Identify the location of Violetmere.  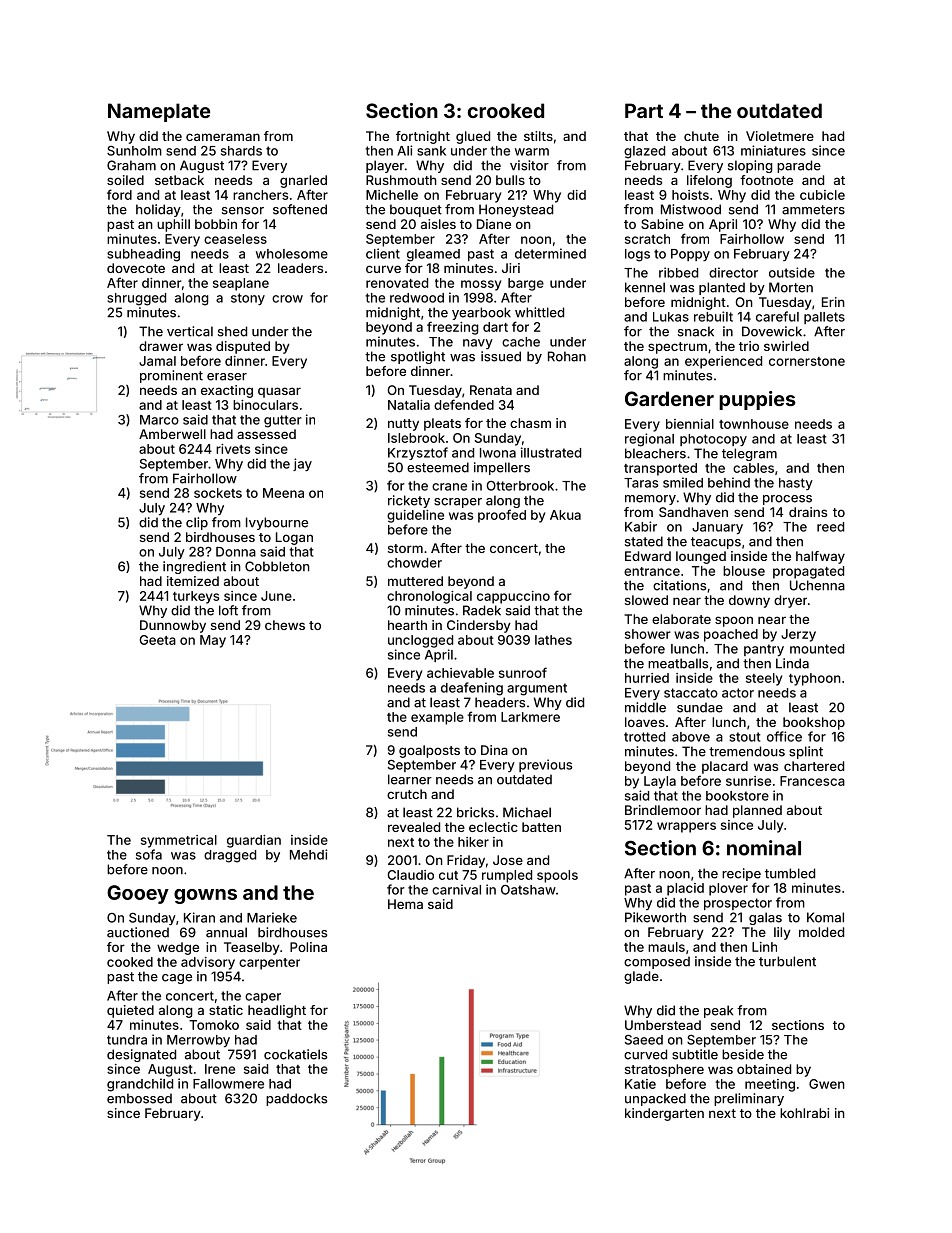
(780, 136).
